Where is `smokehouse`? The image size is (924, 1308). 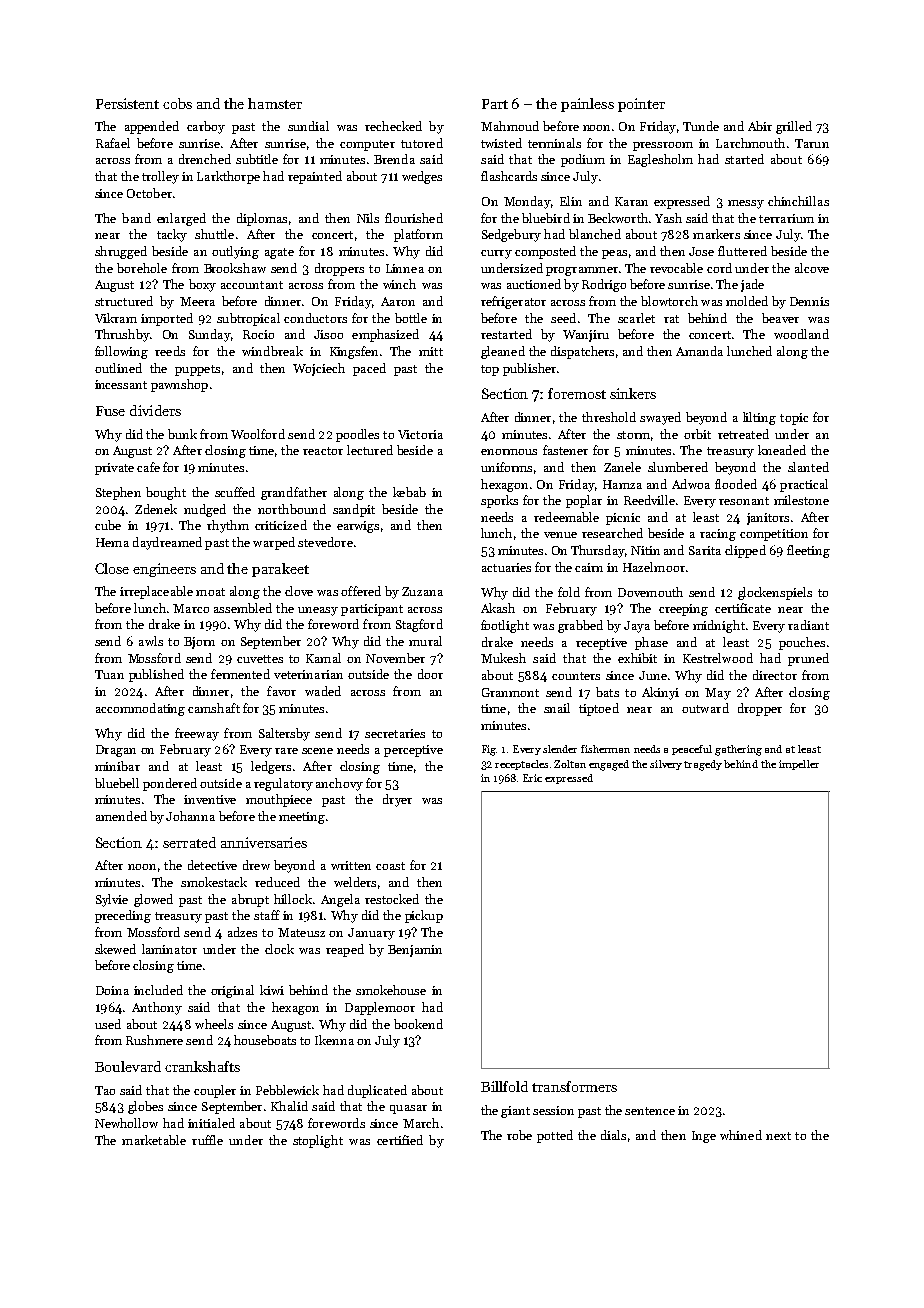 smokehouse is located at coordinates (391, 990).
